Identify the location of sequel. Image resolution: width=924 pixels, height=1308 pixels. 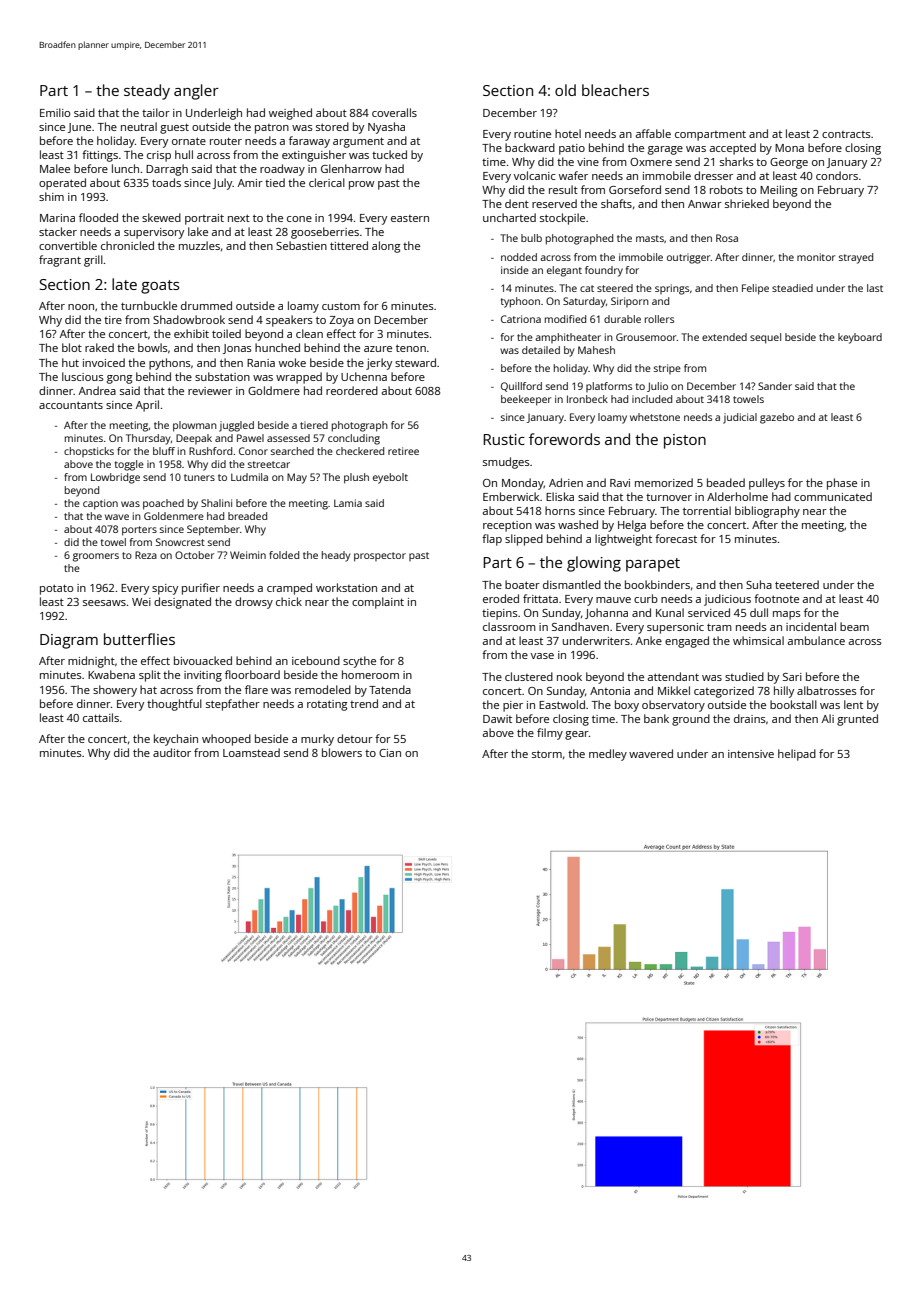
(765, 338).
